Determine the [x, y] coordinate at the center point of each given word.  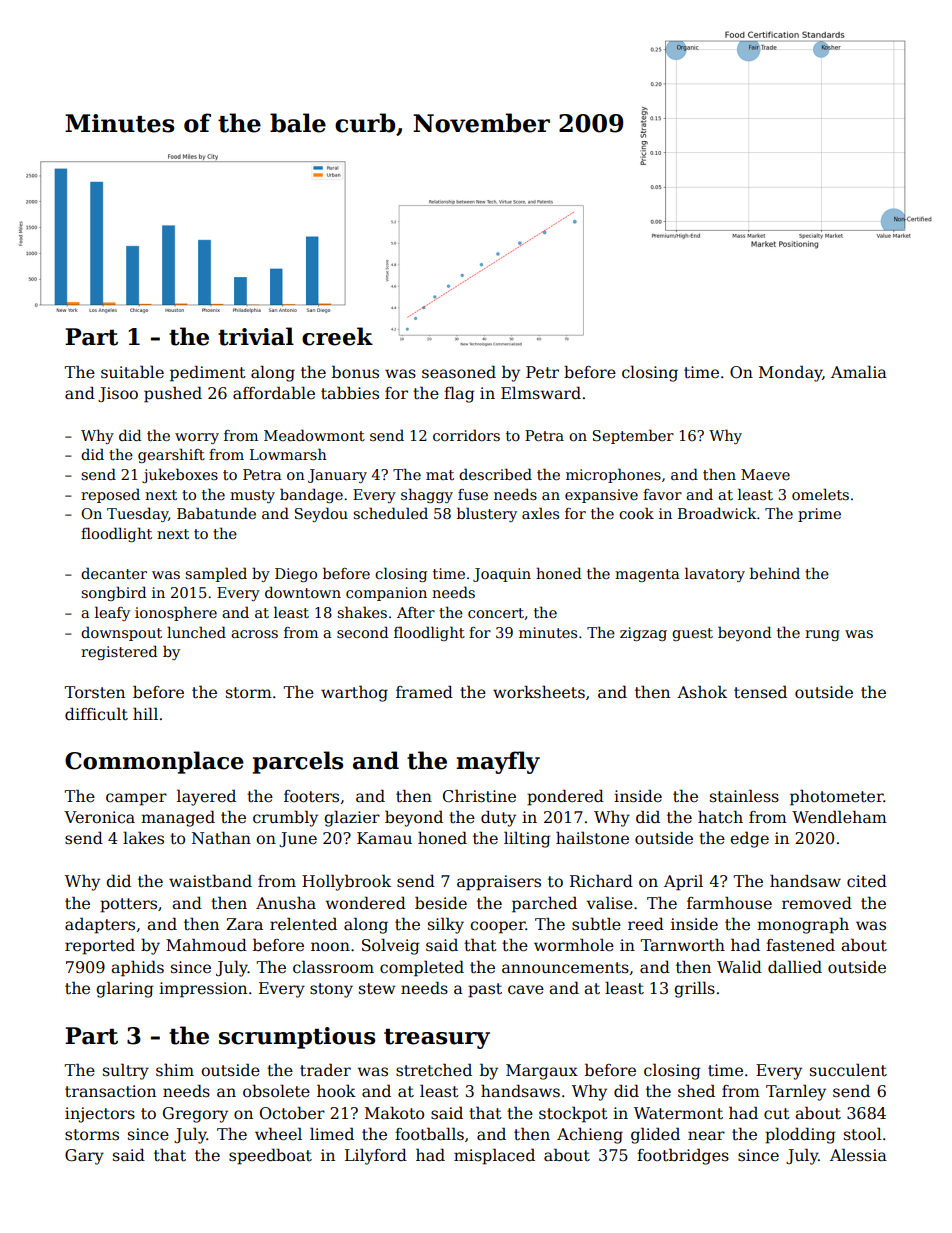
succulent [848, 1070]
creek [337, 336]
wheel [278, 1133]
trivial [256, 336]
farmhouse [729, 903]
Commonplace [154, 762]
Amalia [859, 372]
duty [498, 818]
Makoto [394, 1112]
